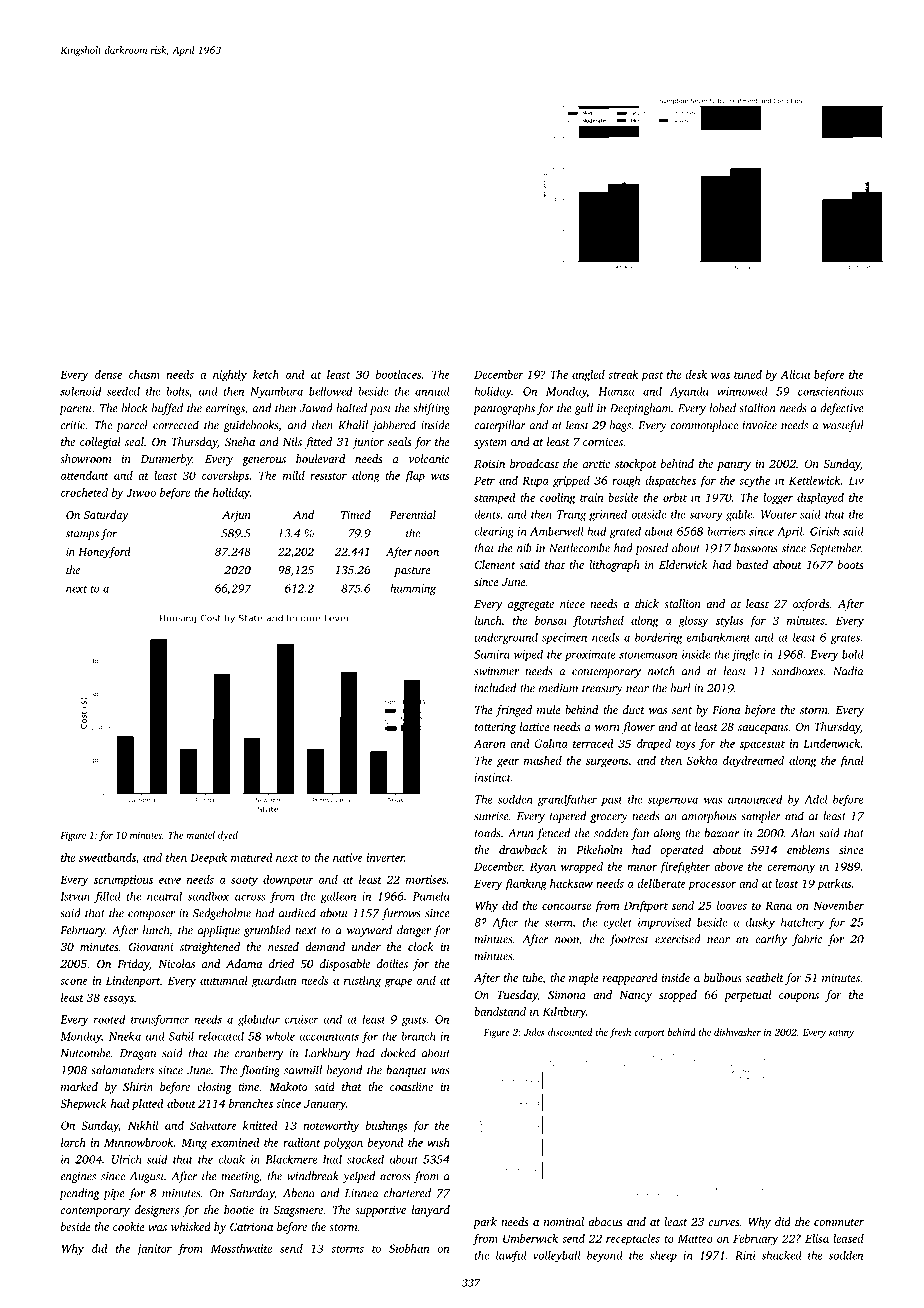  What do you see at coordinates (748, 374) in the screenshot?
I see `tuned` at bounding box center [748, 374].
